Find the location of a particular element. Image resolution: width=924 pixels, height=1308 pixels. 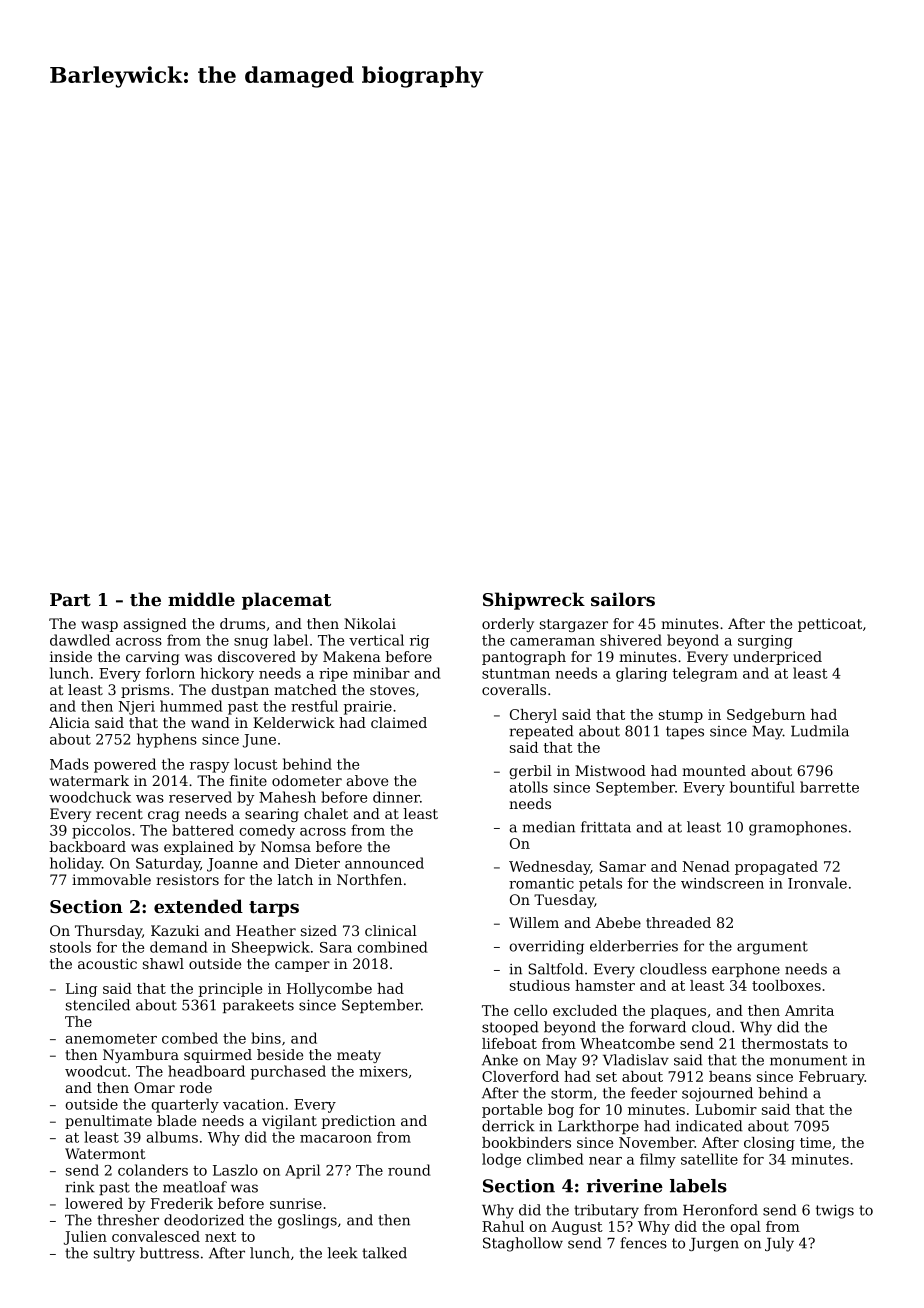

backboard is located at coordinates (87, 846).
